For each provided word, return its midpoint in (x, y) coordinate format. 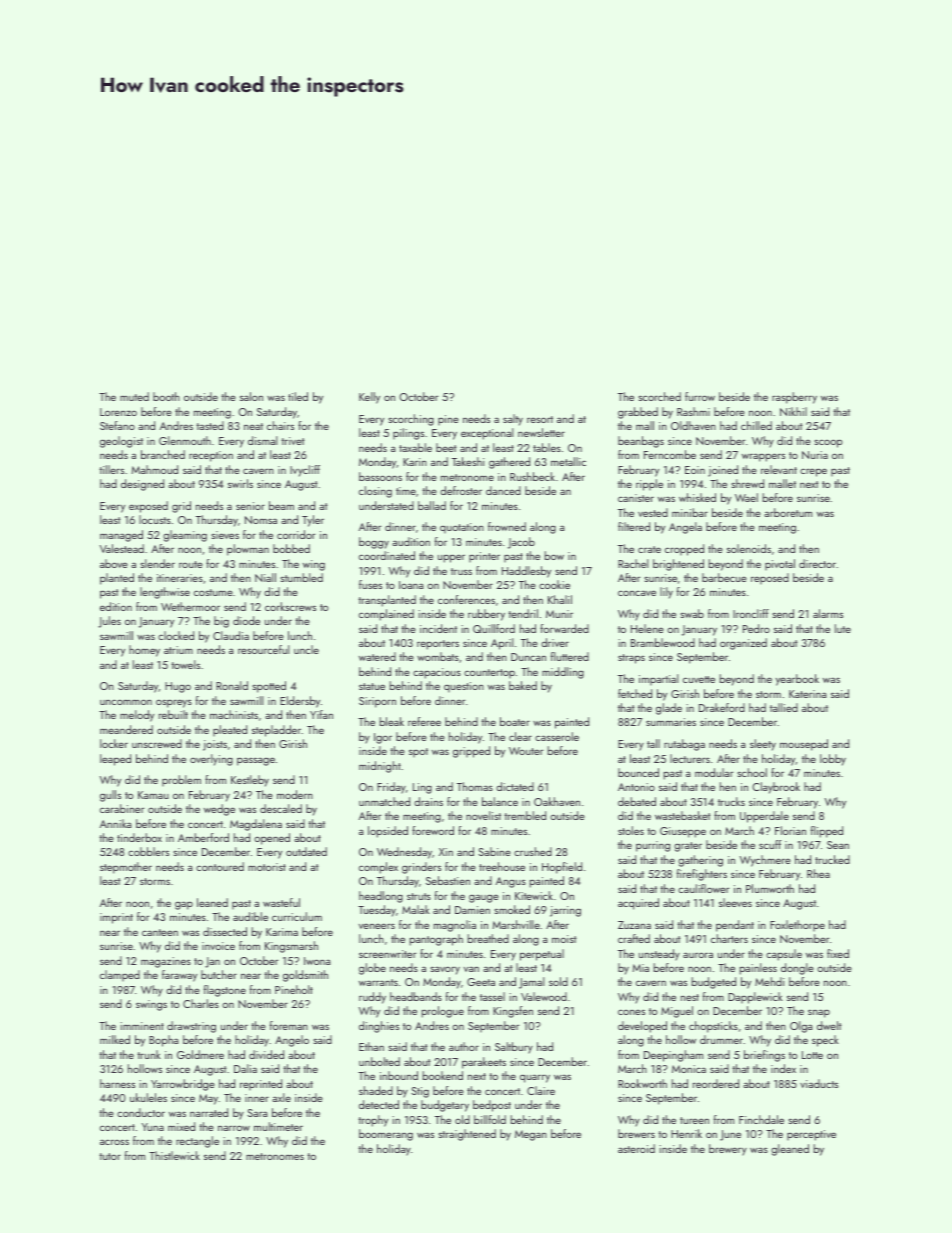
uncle (306, 649)
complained (386, 615)
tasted (210, 425)
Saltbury (514, 1048)
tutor (110, 1156)
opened (272, 839)
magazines (166, 962)
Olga (801, 1027)
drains (428, 801)
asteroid (636, 1148)
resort (540, 419)
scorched (660, 396)
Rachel (633, 563)
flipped (827, 832)
